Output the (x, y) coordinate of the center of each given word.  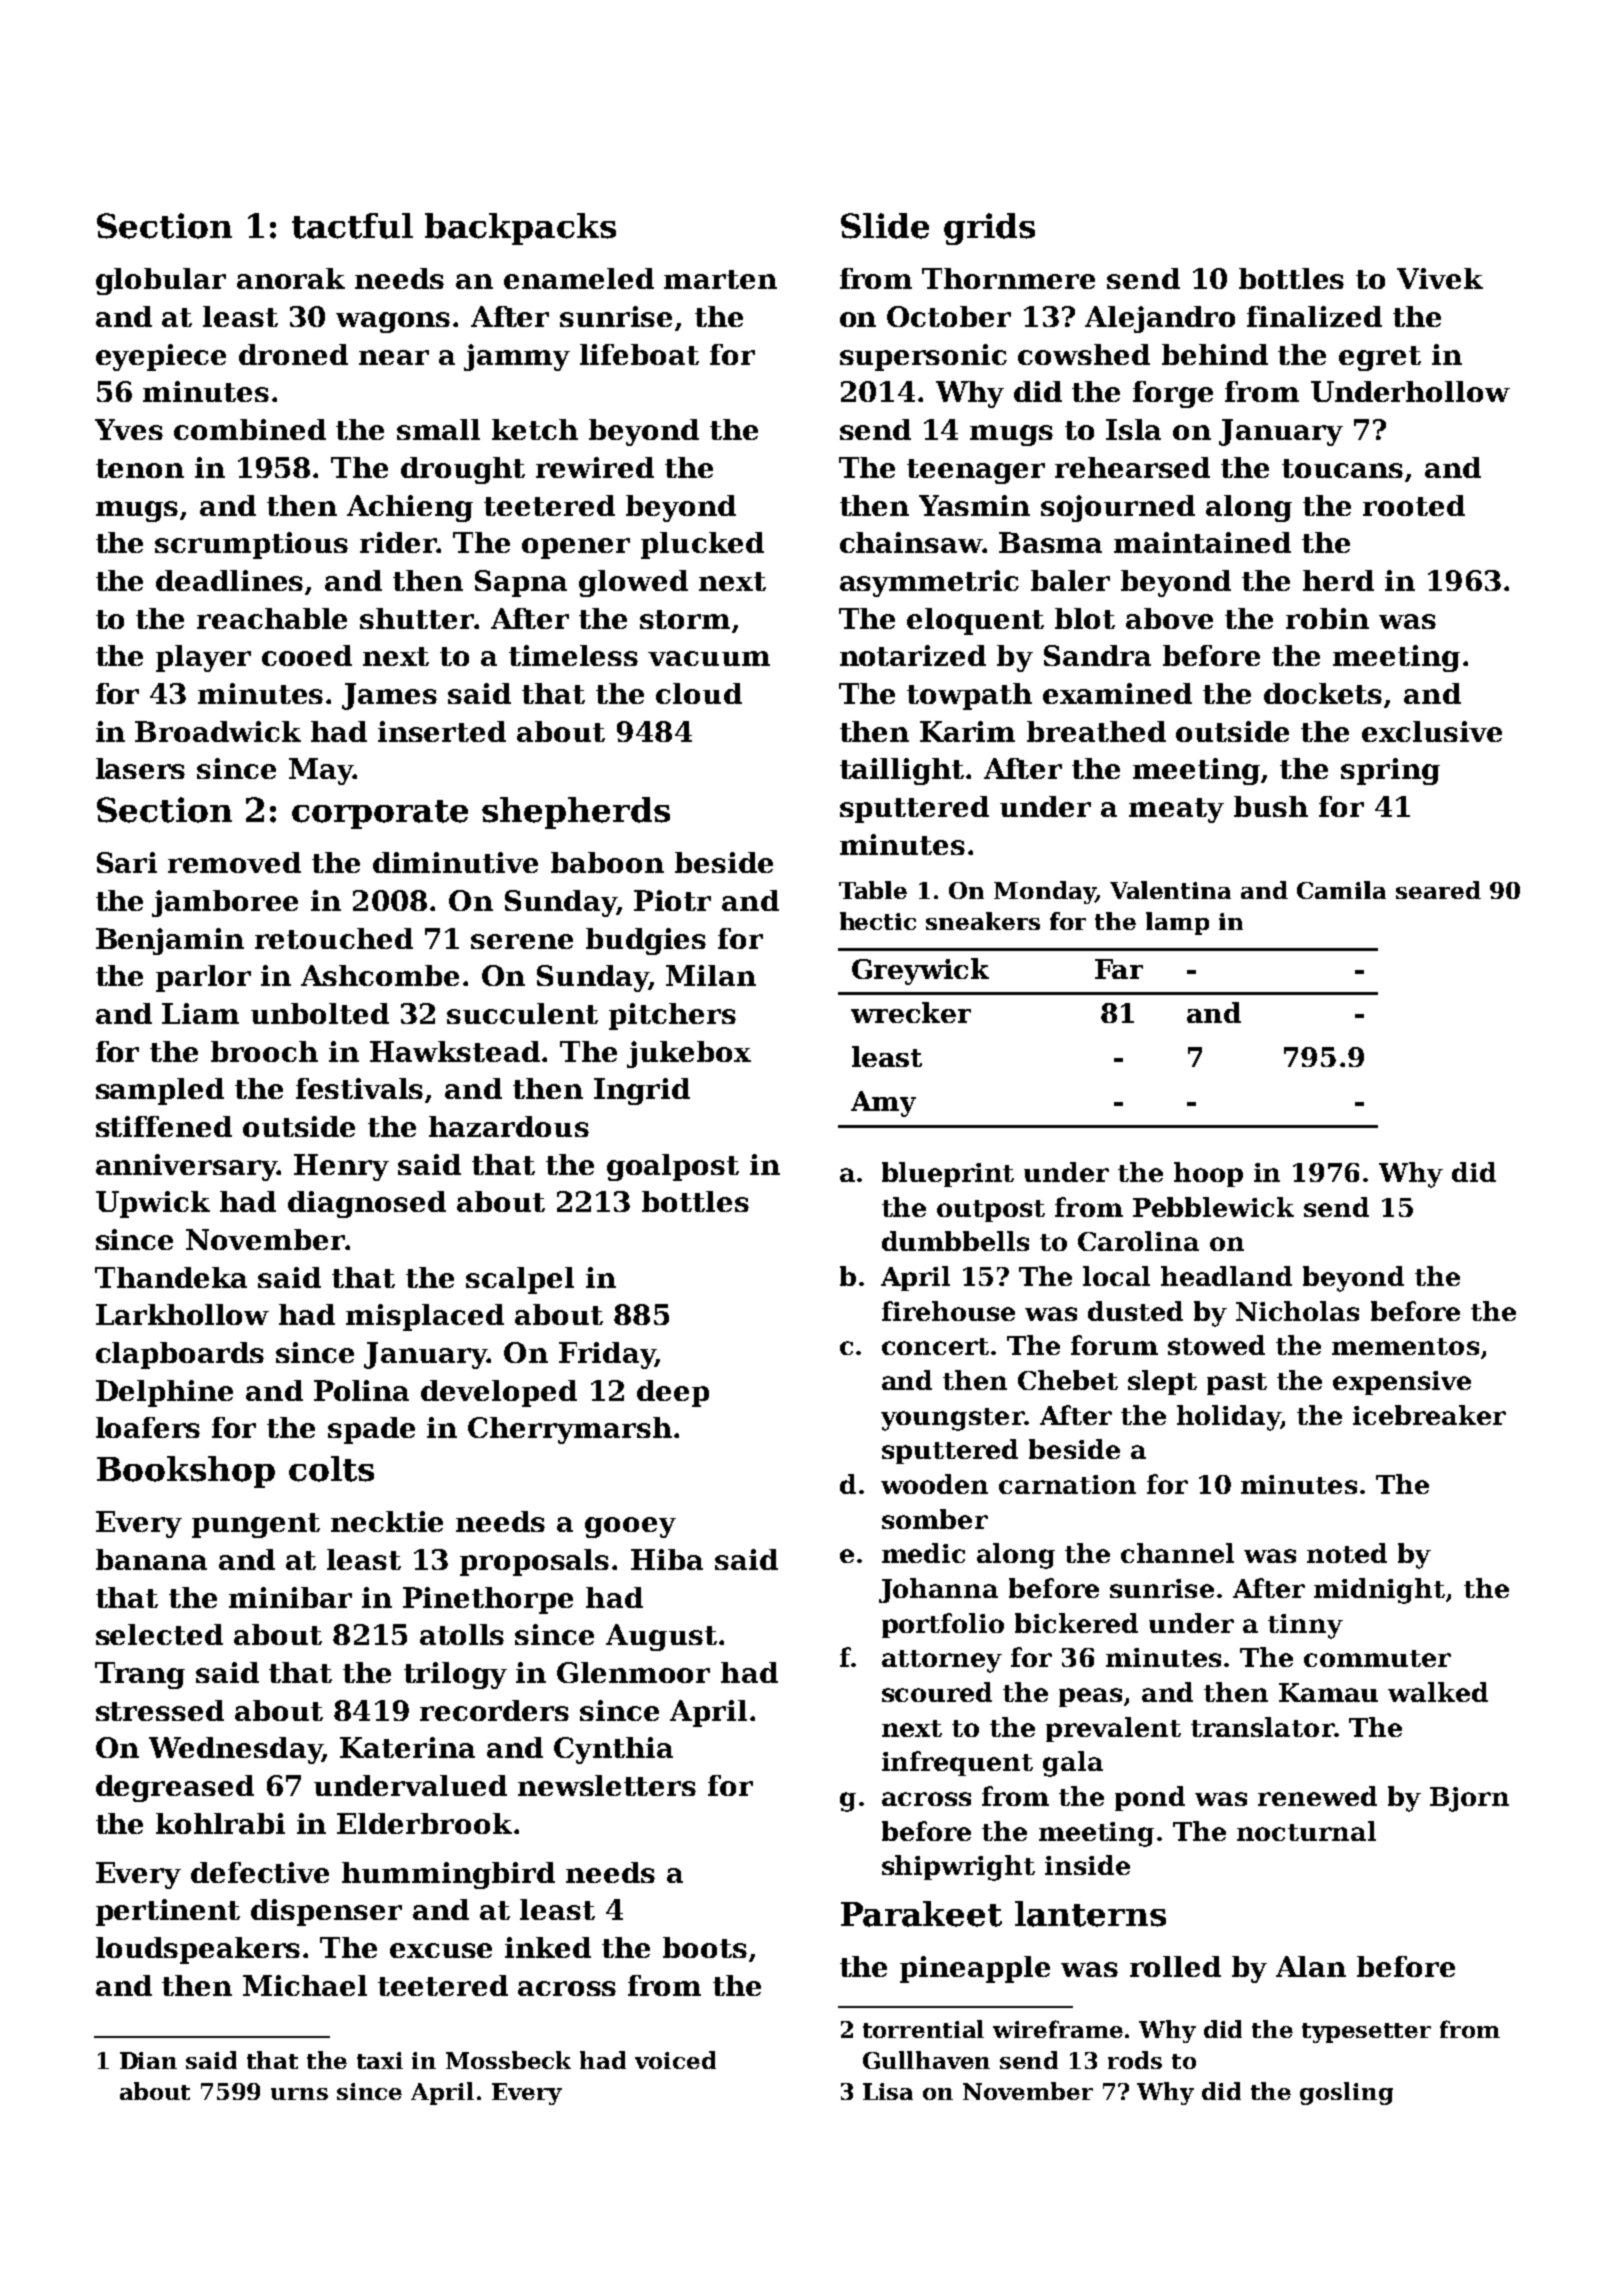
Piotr (672, 900)
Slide (885, 226)
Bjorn (1469, 1799)
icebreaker (1429, 1415)
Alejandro (1160, 319)
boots (705, 1947)
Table (873, 890)
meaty (1176, 810)
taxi (380, 2060)
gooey (630, 1527)
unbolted (320, 1013)
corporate (380, 814)
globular (161, 281)
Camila (1341, 890)
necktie (387, 1521)
